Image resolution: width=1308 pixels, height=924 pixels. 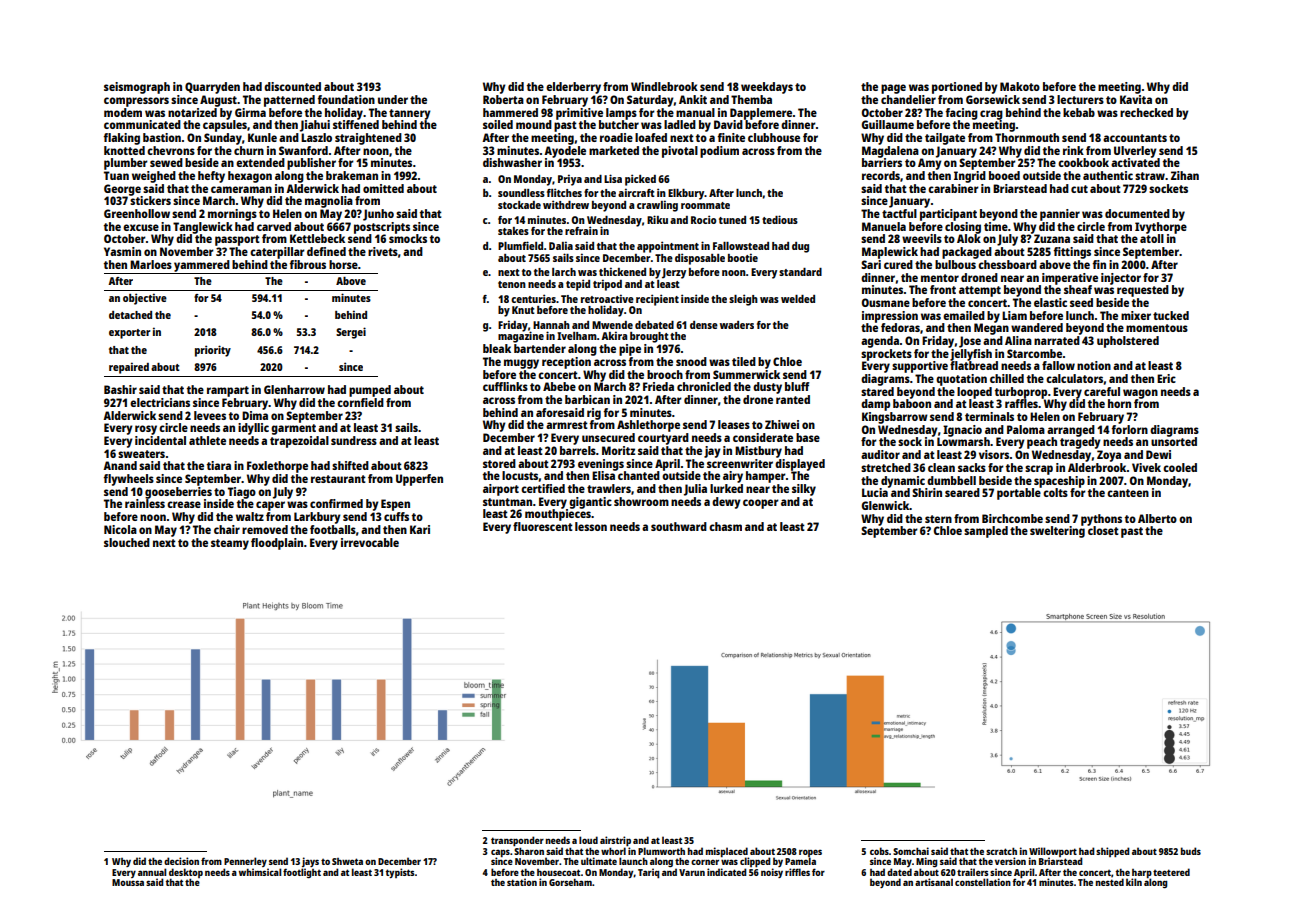 I want to click on omitted, so click(x=383, y=188).
